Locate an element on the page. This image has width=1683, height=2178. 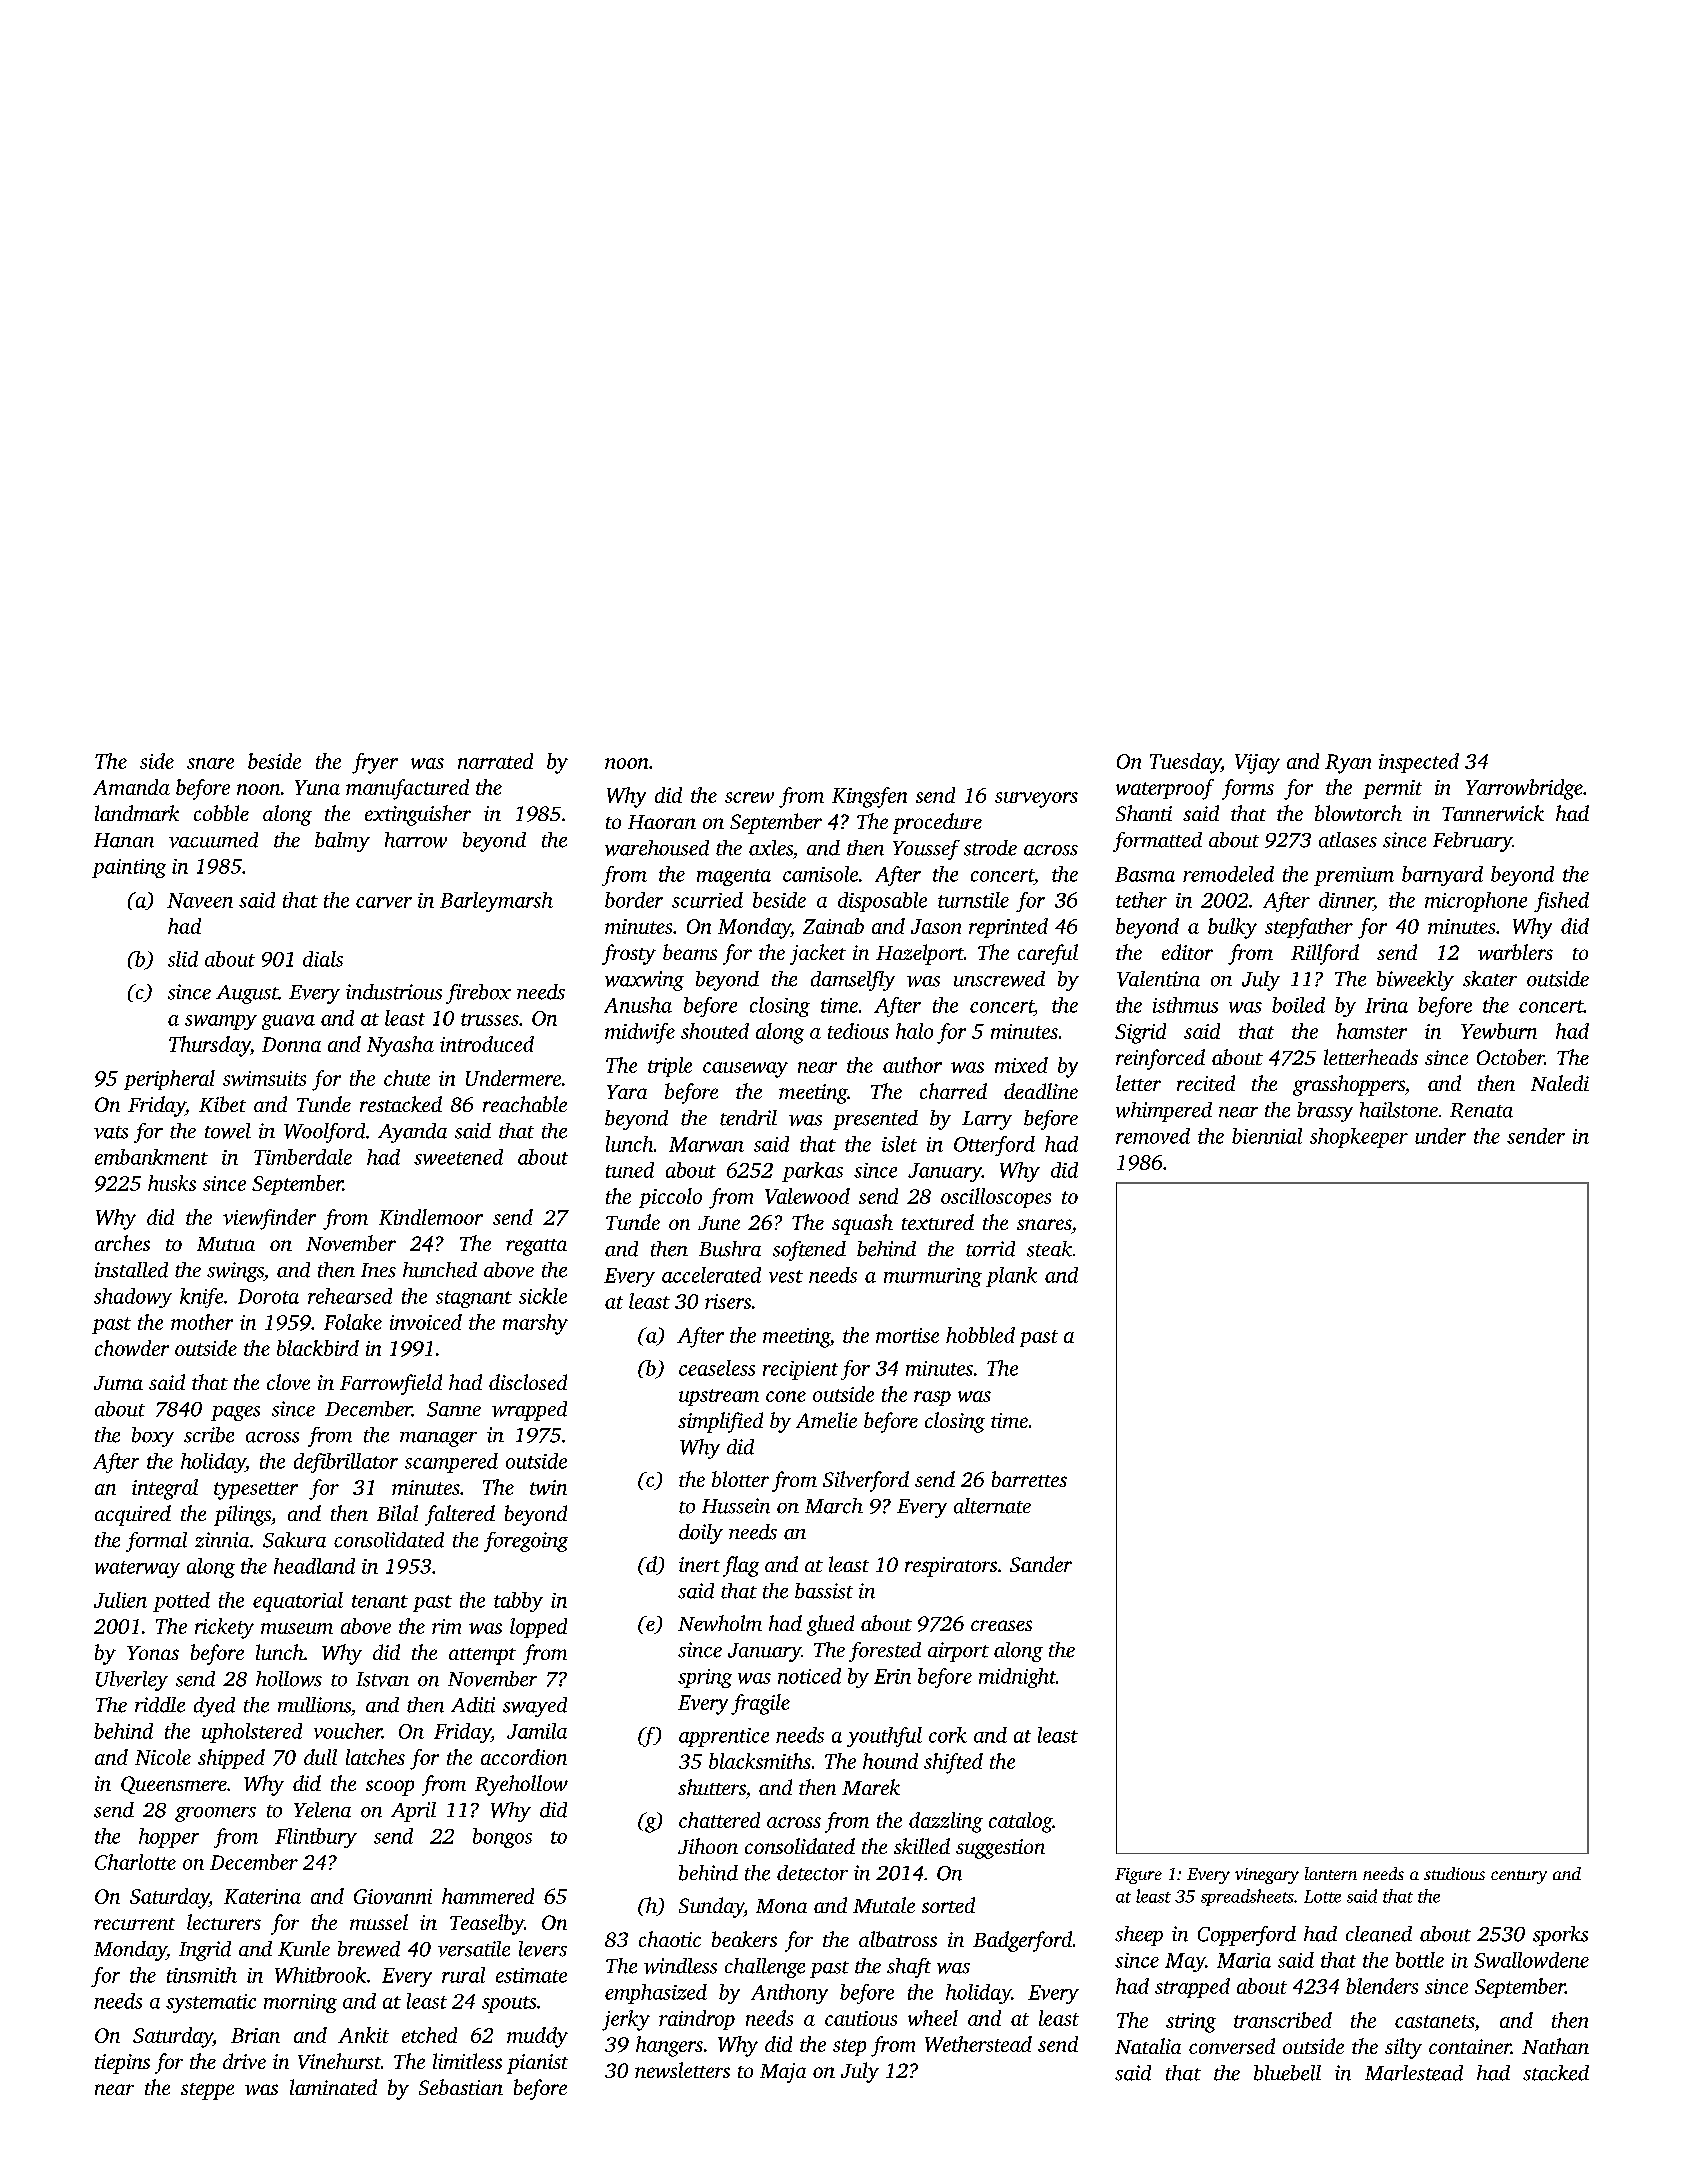
Kingsfen is located at coordinates (869, 797).
